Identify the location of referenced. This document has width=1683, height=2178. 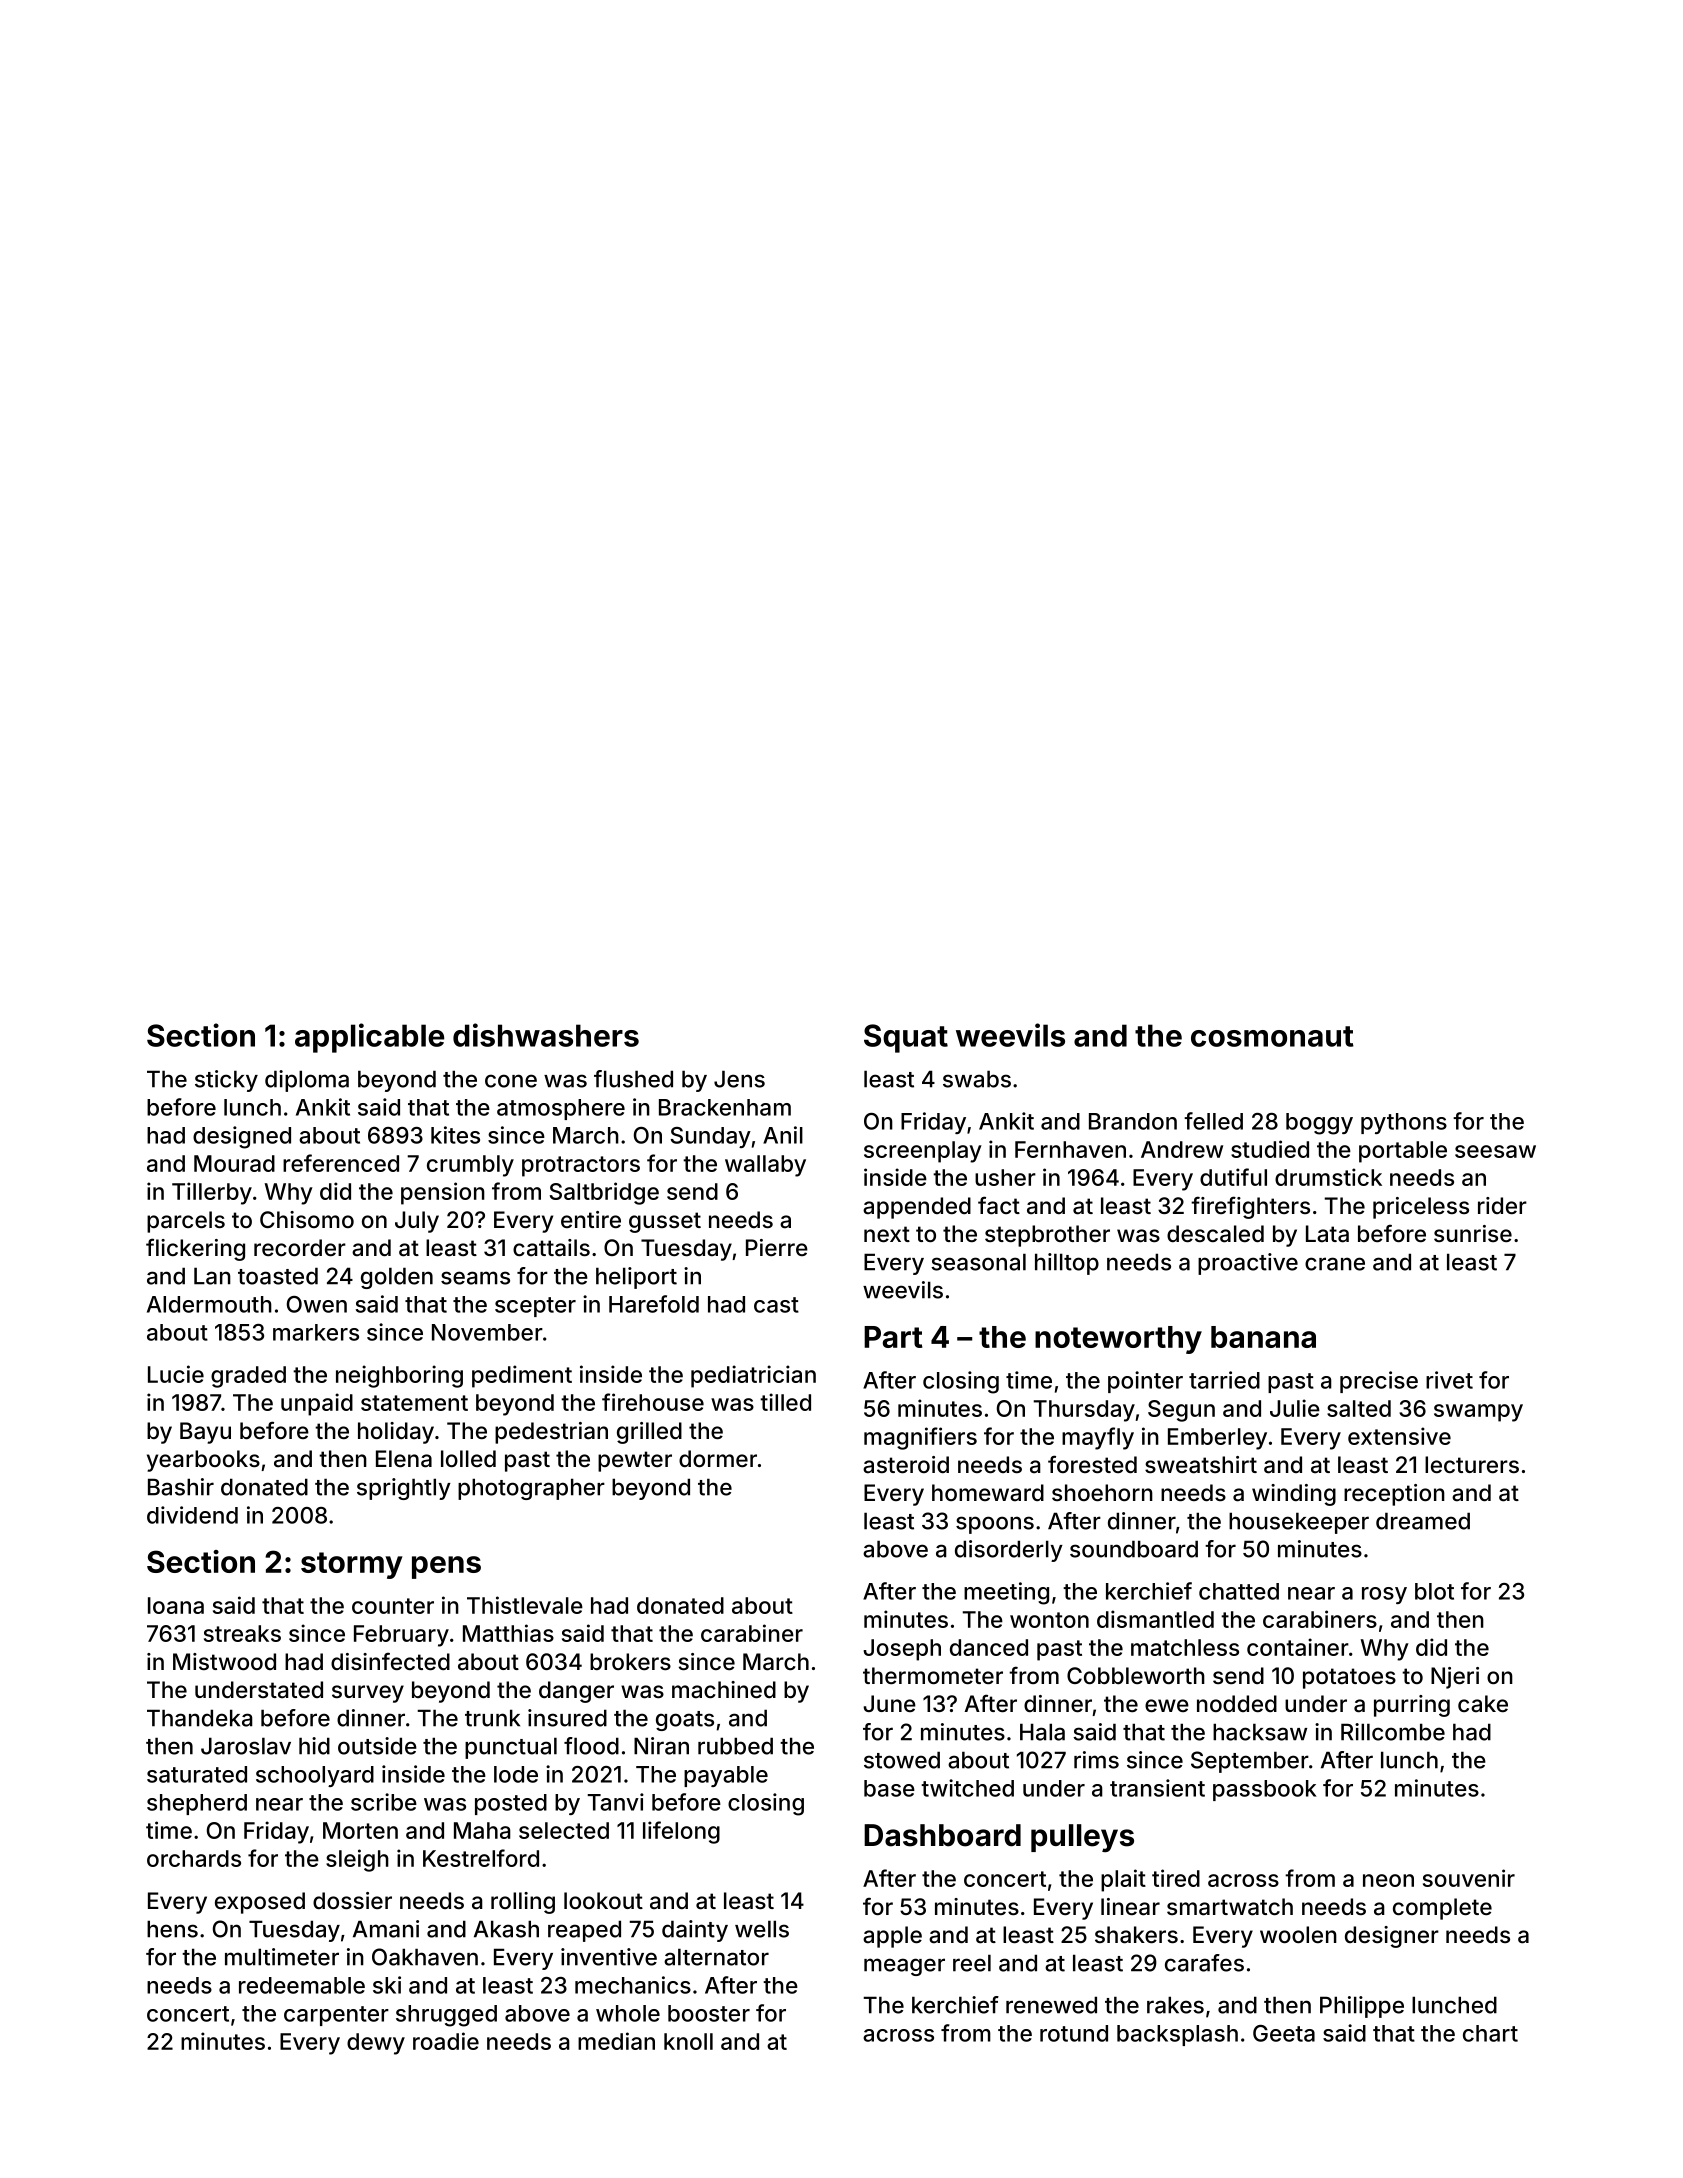
(341, 1163).
